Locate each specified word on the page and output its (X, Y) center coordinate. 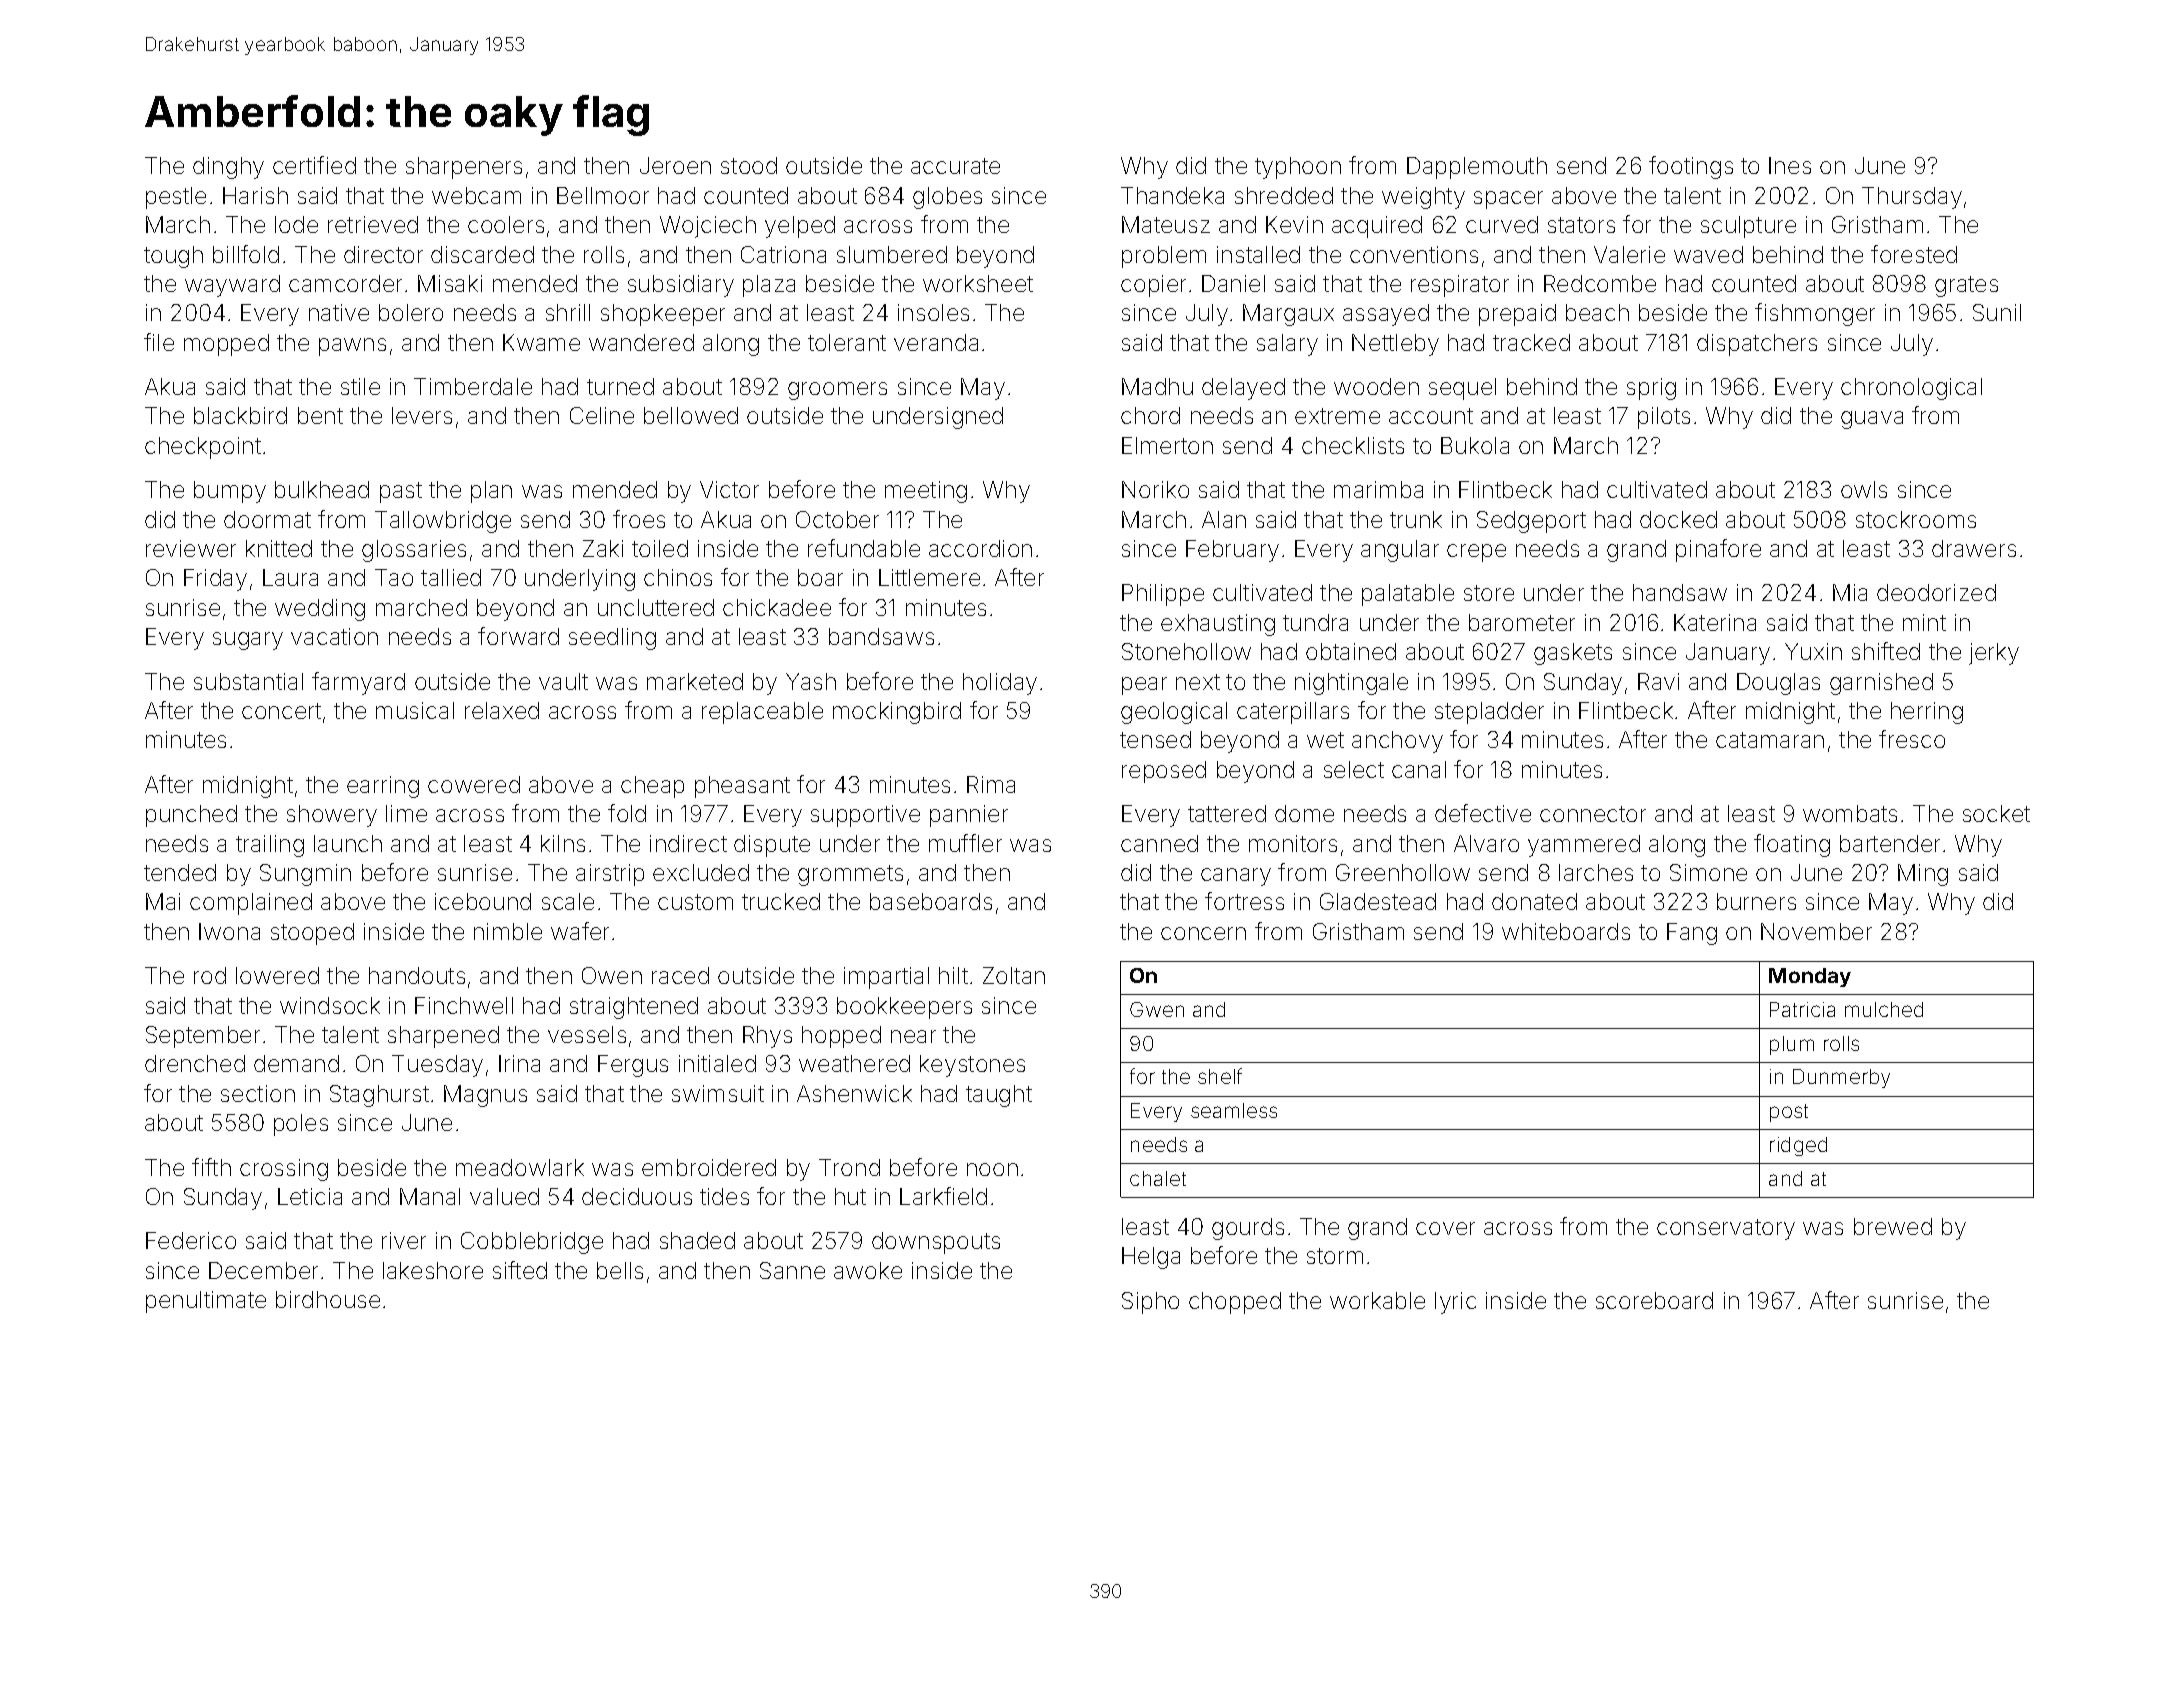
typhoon (1298, 168)
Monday (1810, 977)
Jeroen (675, 165)
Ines (1790, 165)
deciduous (637, 1196)
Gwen (1157, 1009)
